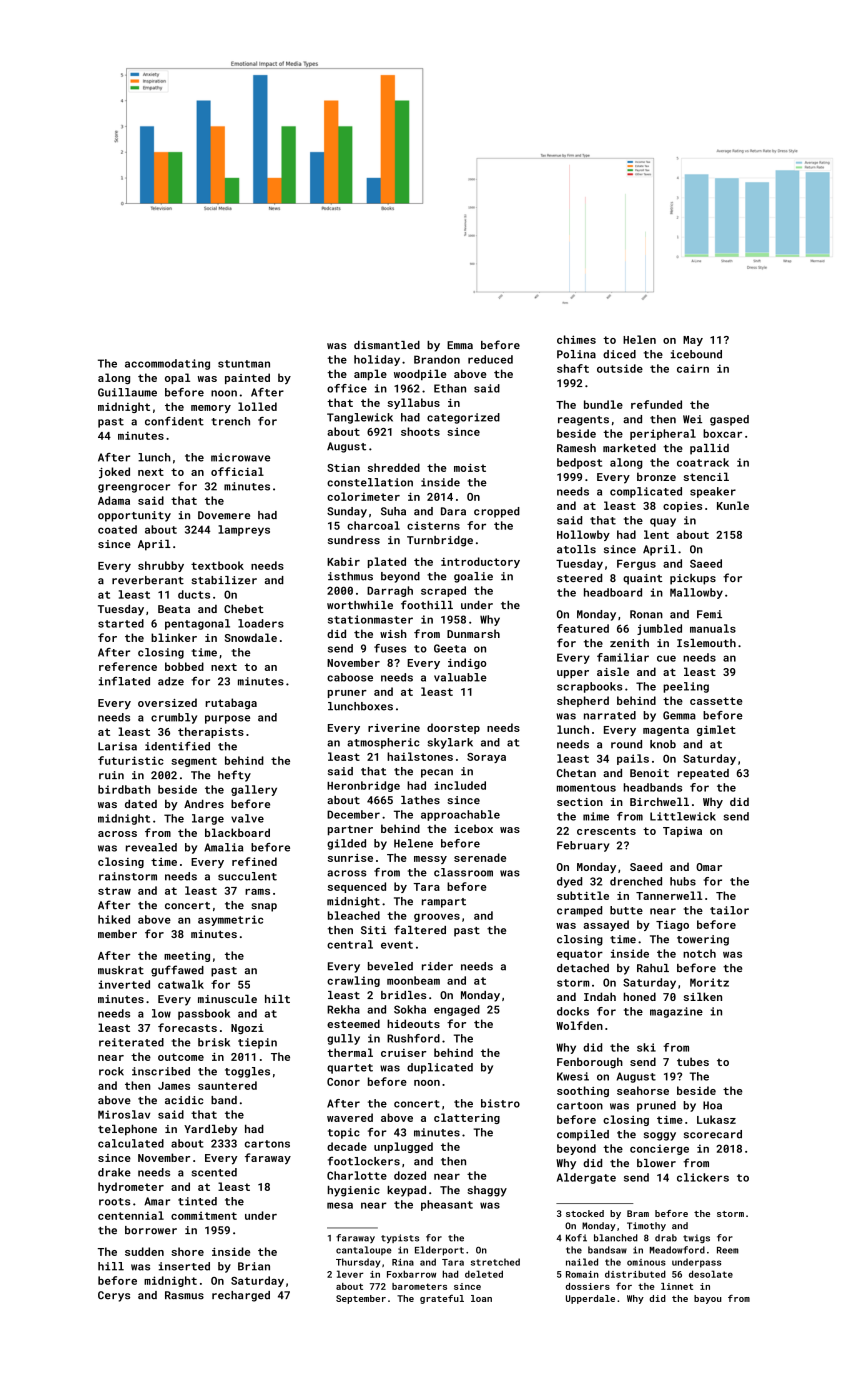  What do you see at coordinates (450, 648) in the document?
I see `Geeta` at bounding box center [450, 648].
